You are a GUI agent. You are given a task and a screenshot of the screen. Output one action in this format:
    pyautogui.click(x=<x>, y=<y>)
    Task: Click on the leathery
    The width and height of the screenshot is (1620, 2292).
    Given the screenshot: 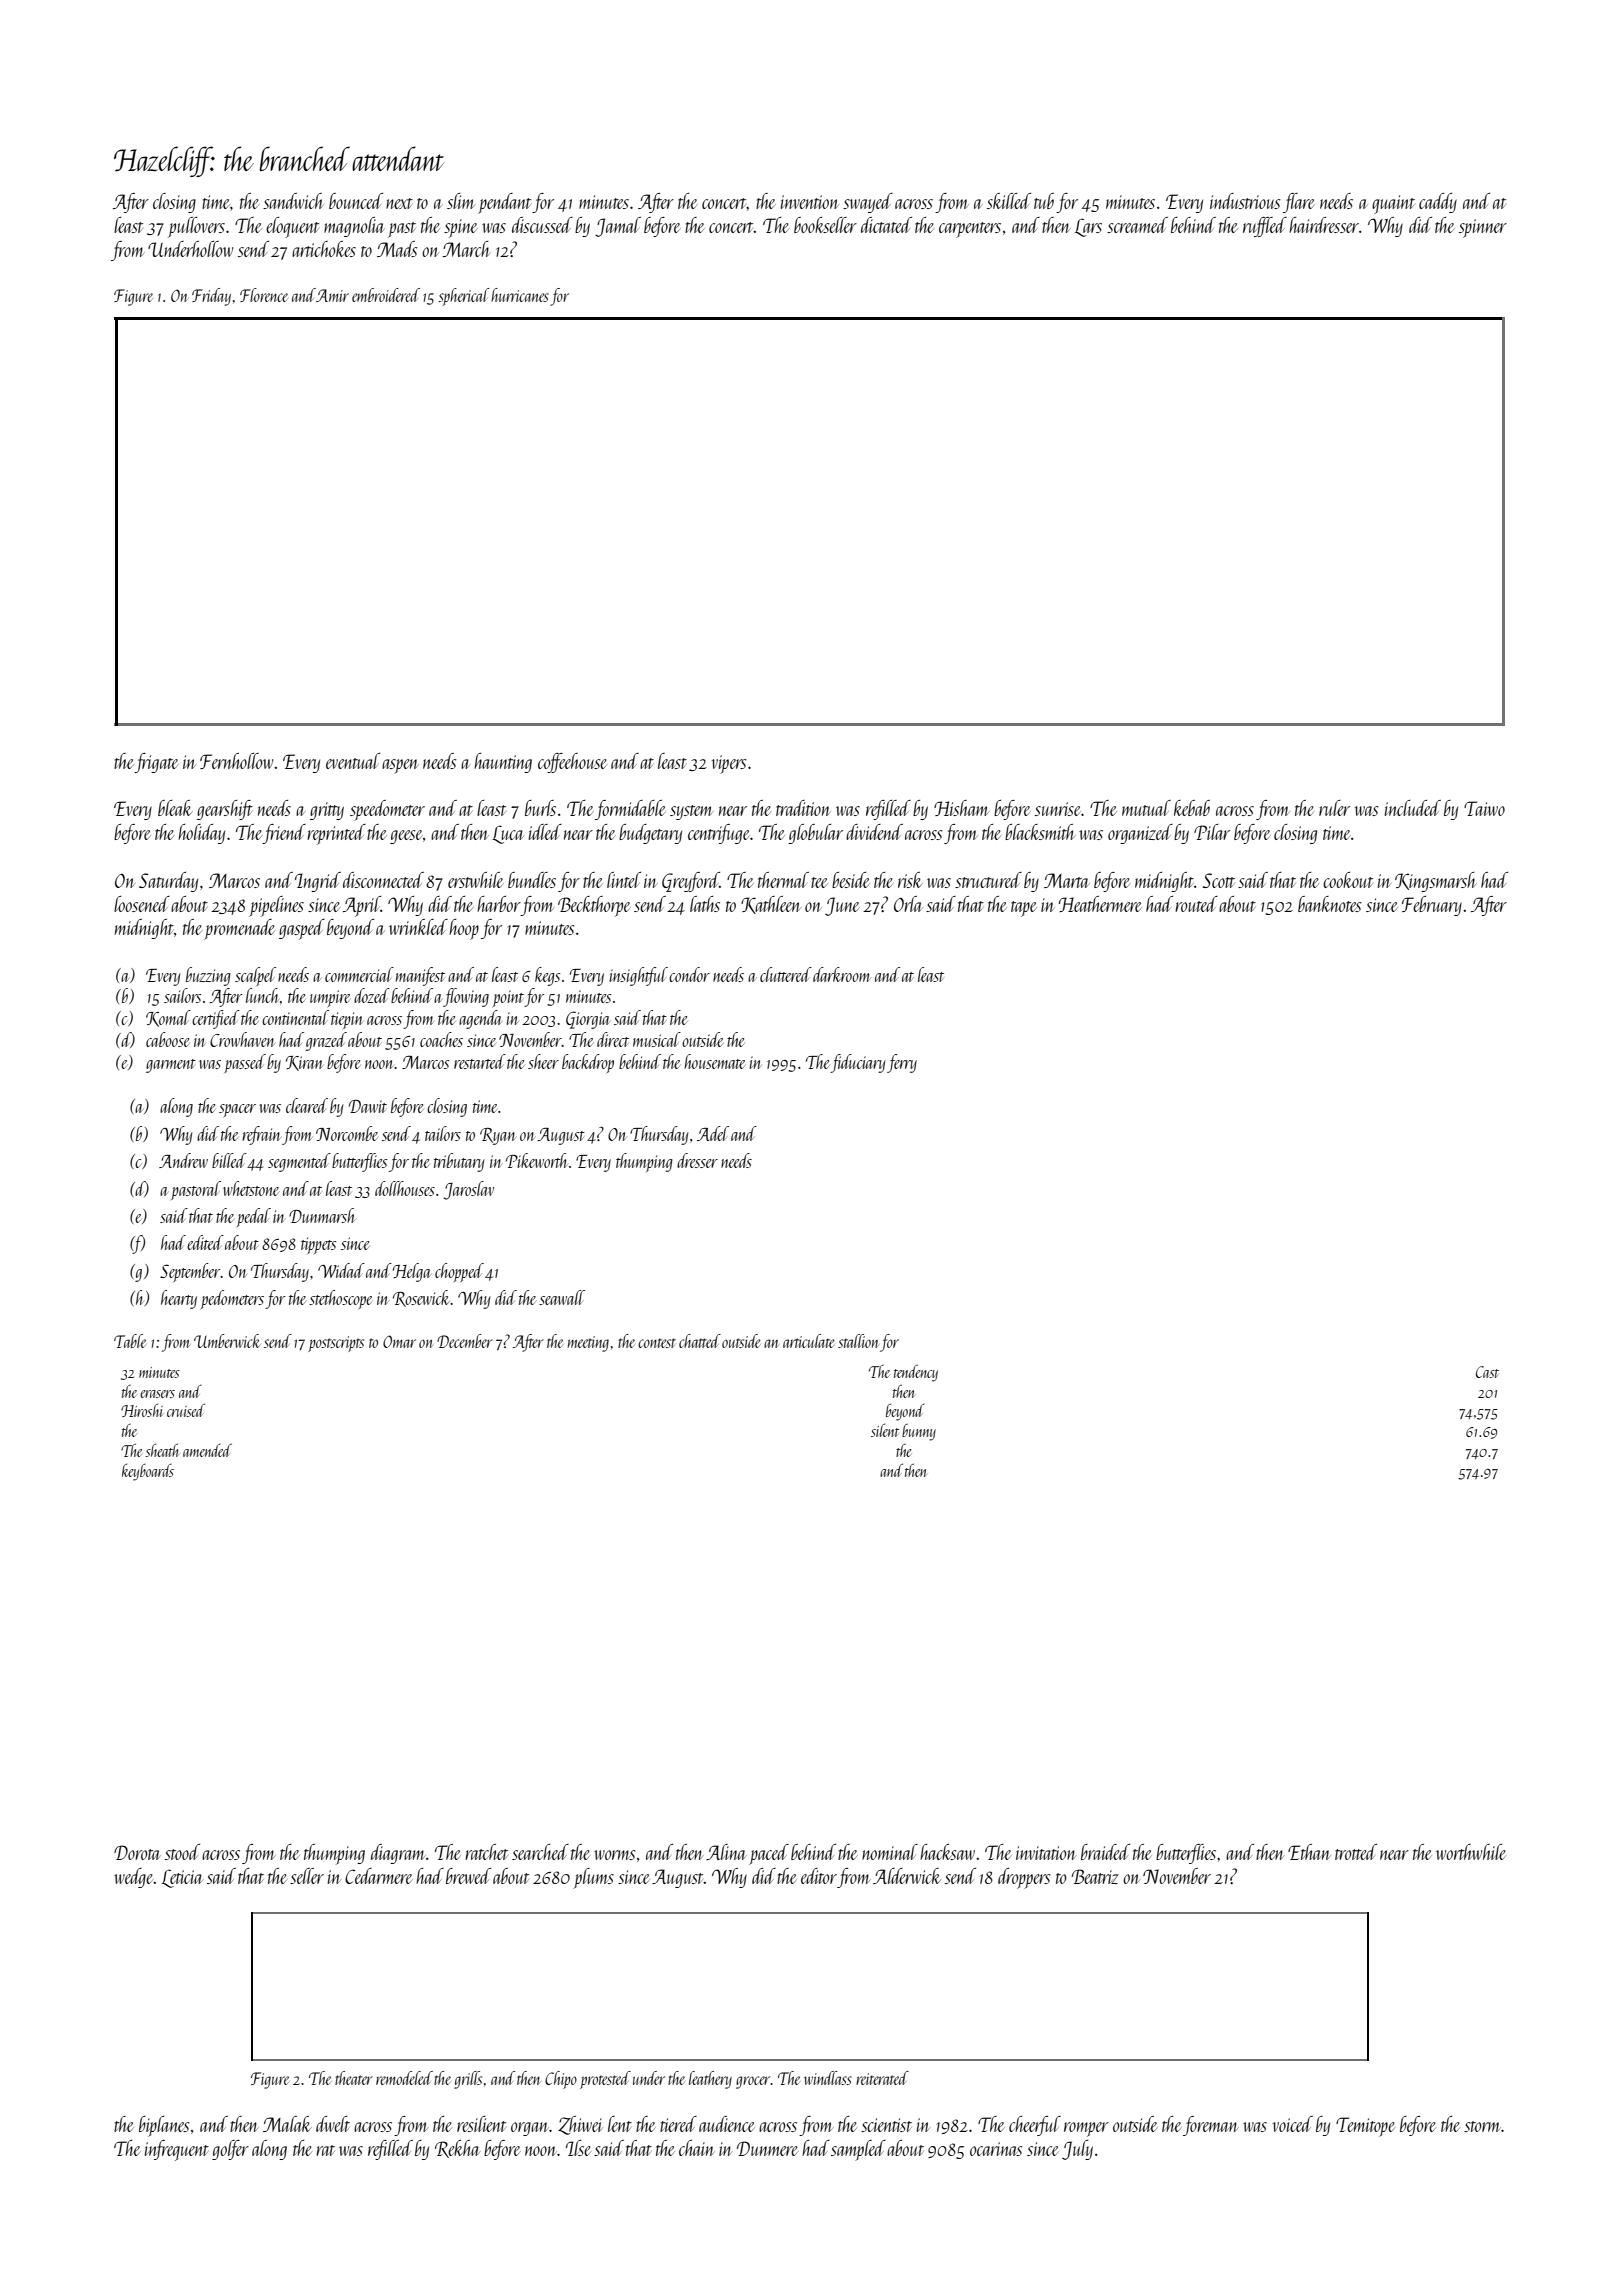 What is the action you would take?
    pyautogui.click(x=710, y=2080)
